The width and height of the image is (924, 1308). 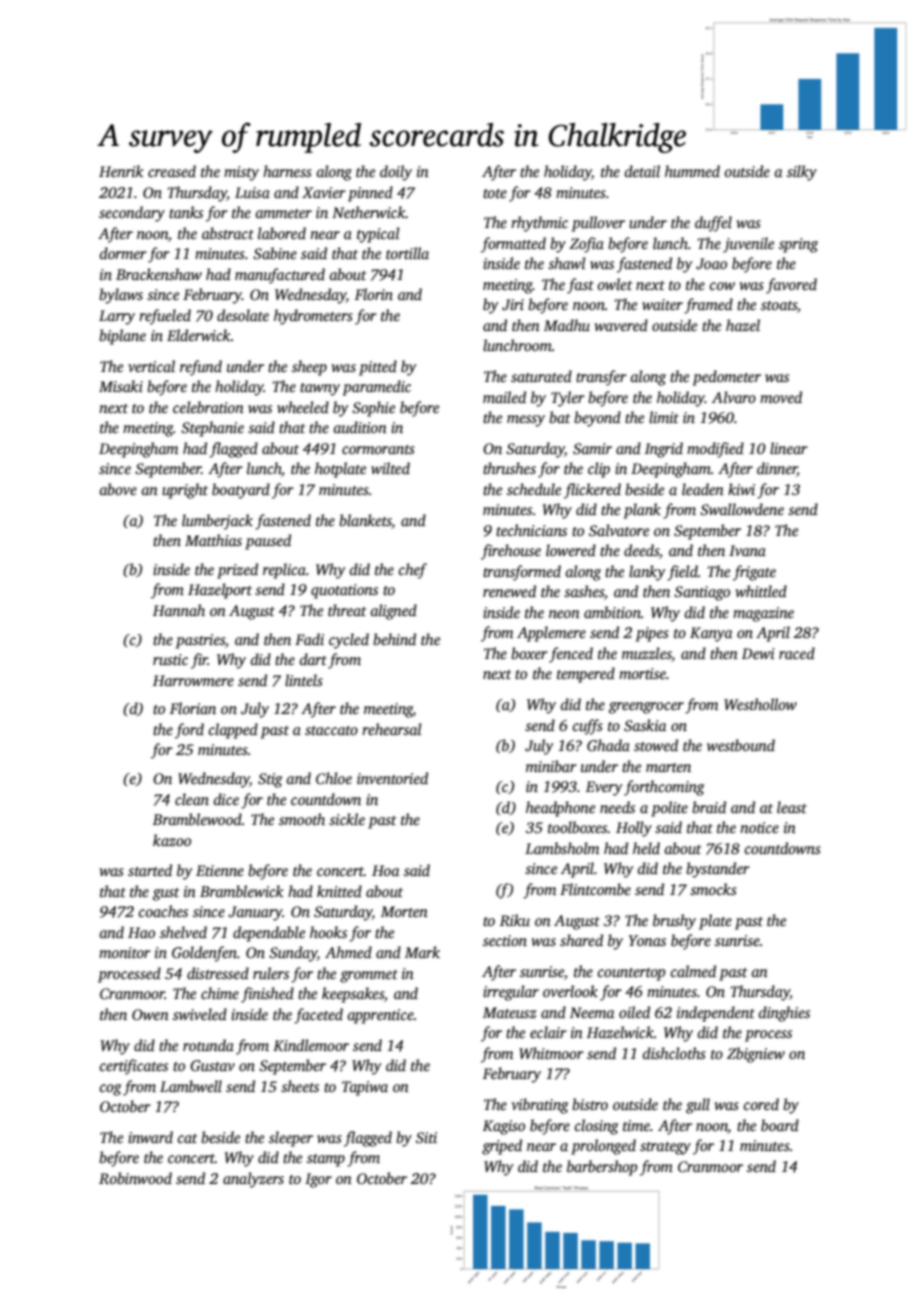 What do you see at coordinates (711, 634) in the image?
I see `Kanya` at bounding box center [711, 634].
